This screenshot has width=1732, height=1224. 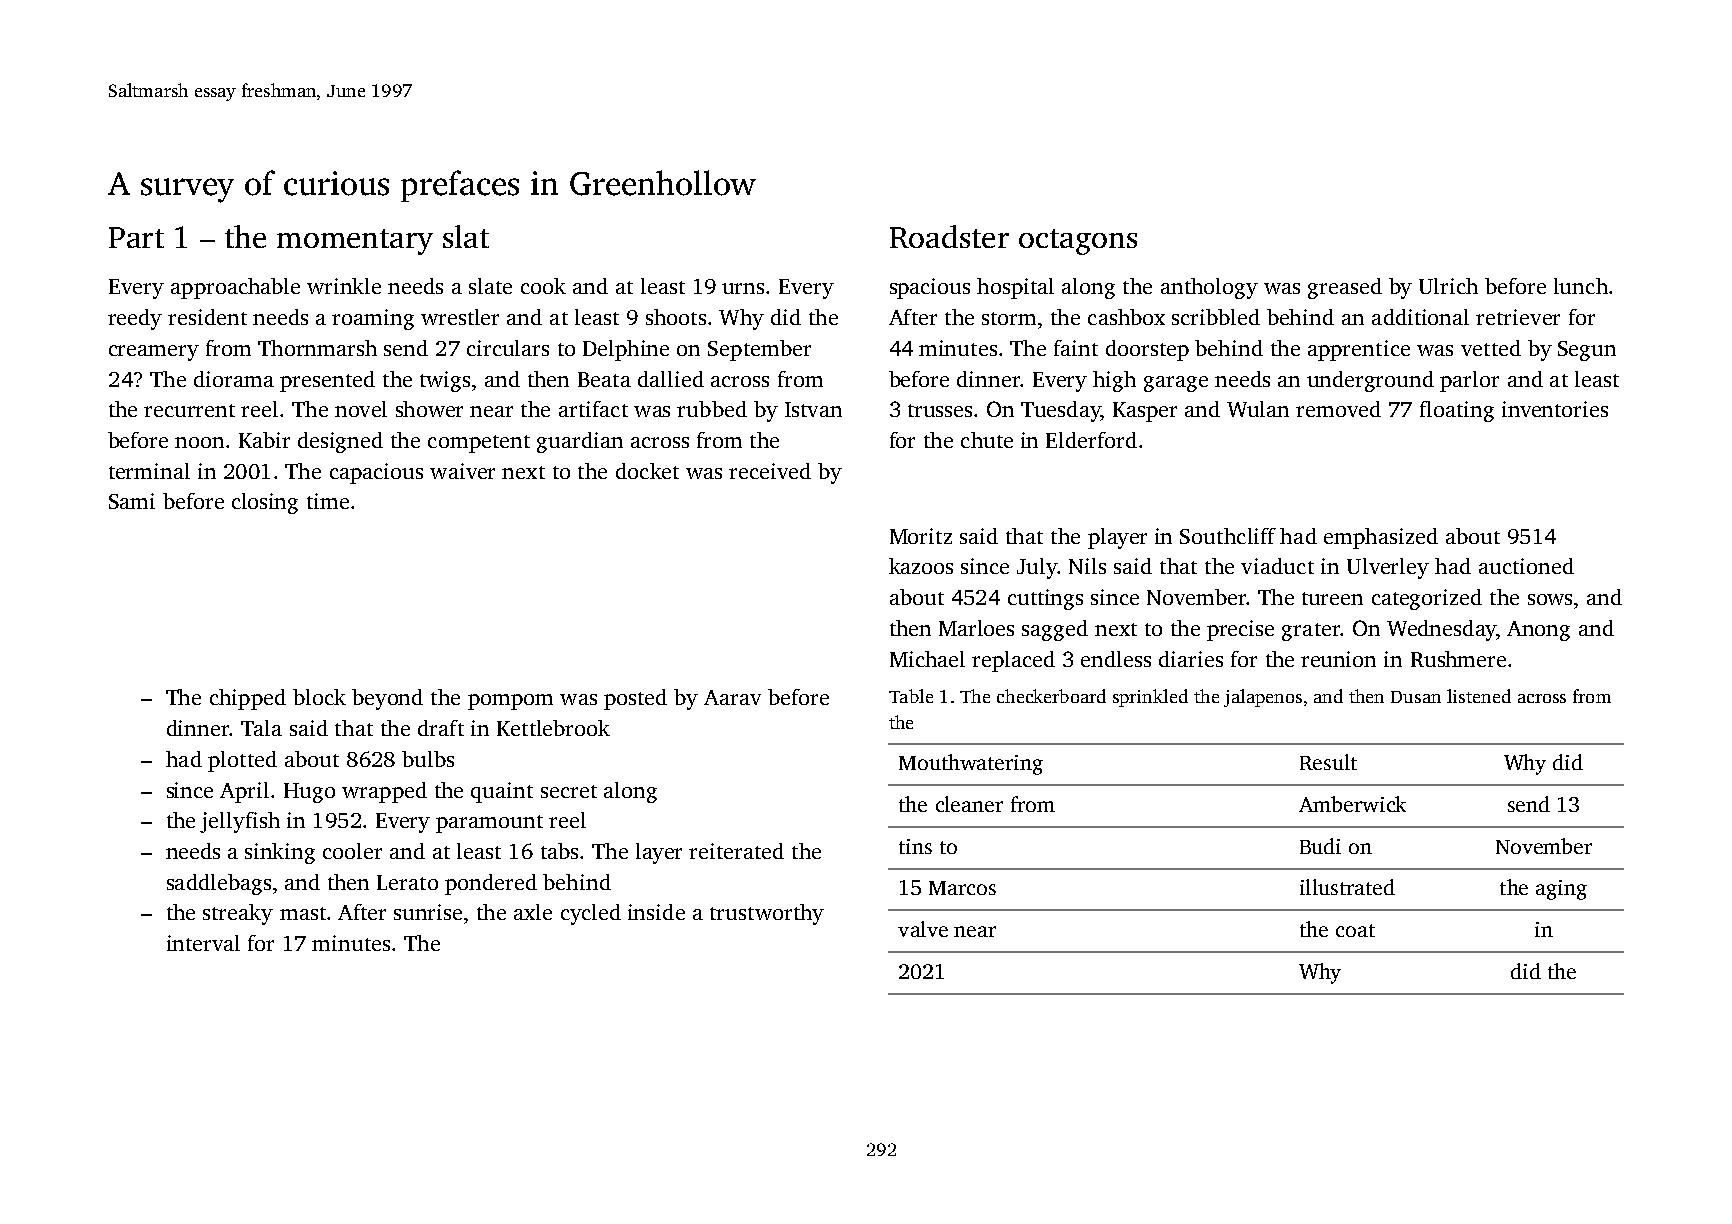 What do you see at coordinates (135, 319) in the screenshot?
I see `reedy` at bounding box center [135, 319].
